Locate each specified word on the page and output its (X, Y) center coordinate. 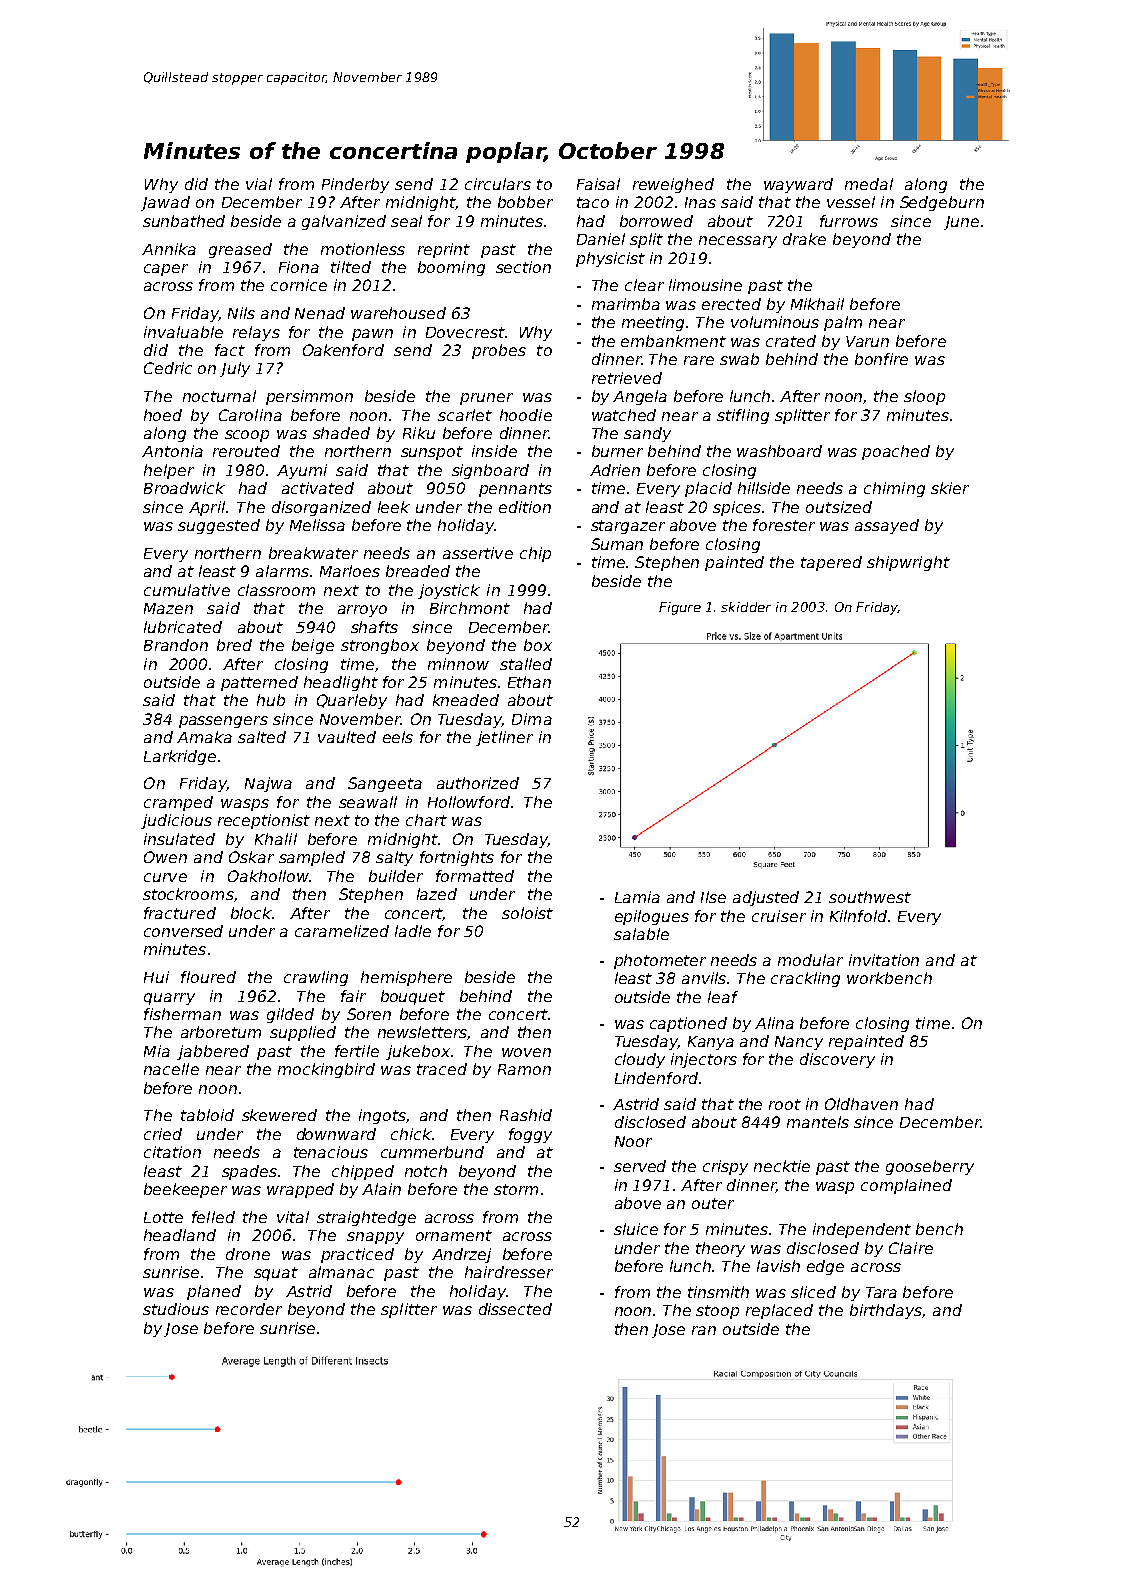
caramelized (342, 931)
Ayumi (302, 471)
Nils (241, 313)
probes (499, 351)
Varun (867, 341)
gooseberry (930, 1167)
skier (950, 488)
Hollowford (469, 802)
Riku (419, 433)
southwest (870, 897)
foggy (530, 1135)
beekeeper (185, 1190)
